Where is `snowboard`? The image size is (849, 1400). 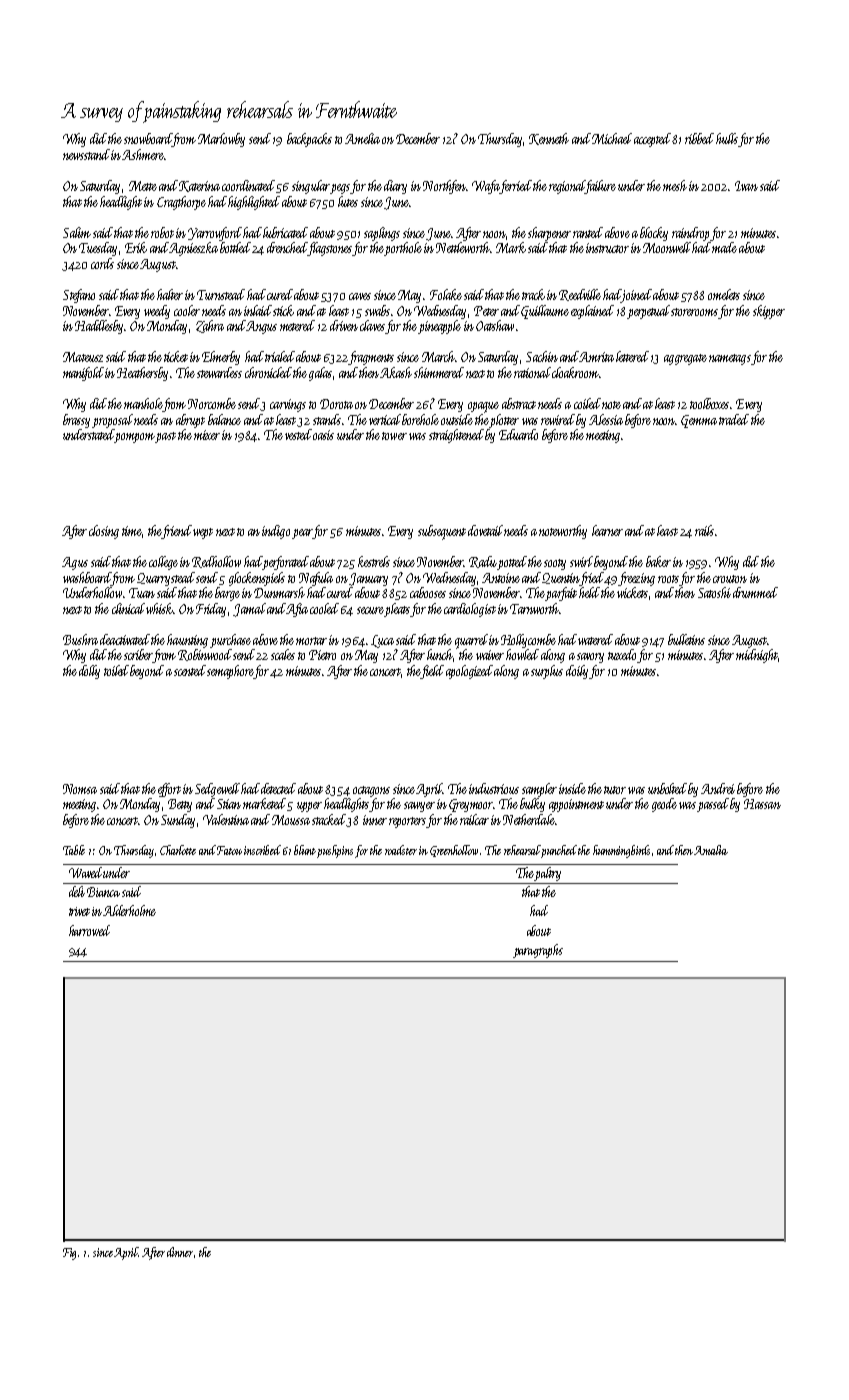
snowboard is located at coordinates (148, 140).
